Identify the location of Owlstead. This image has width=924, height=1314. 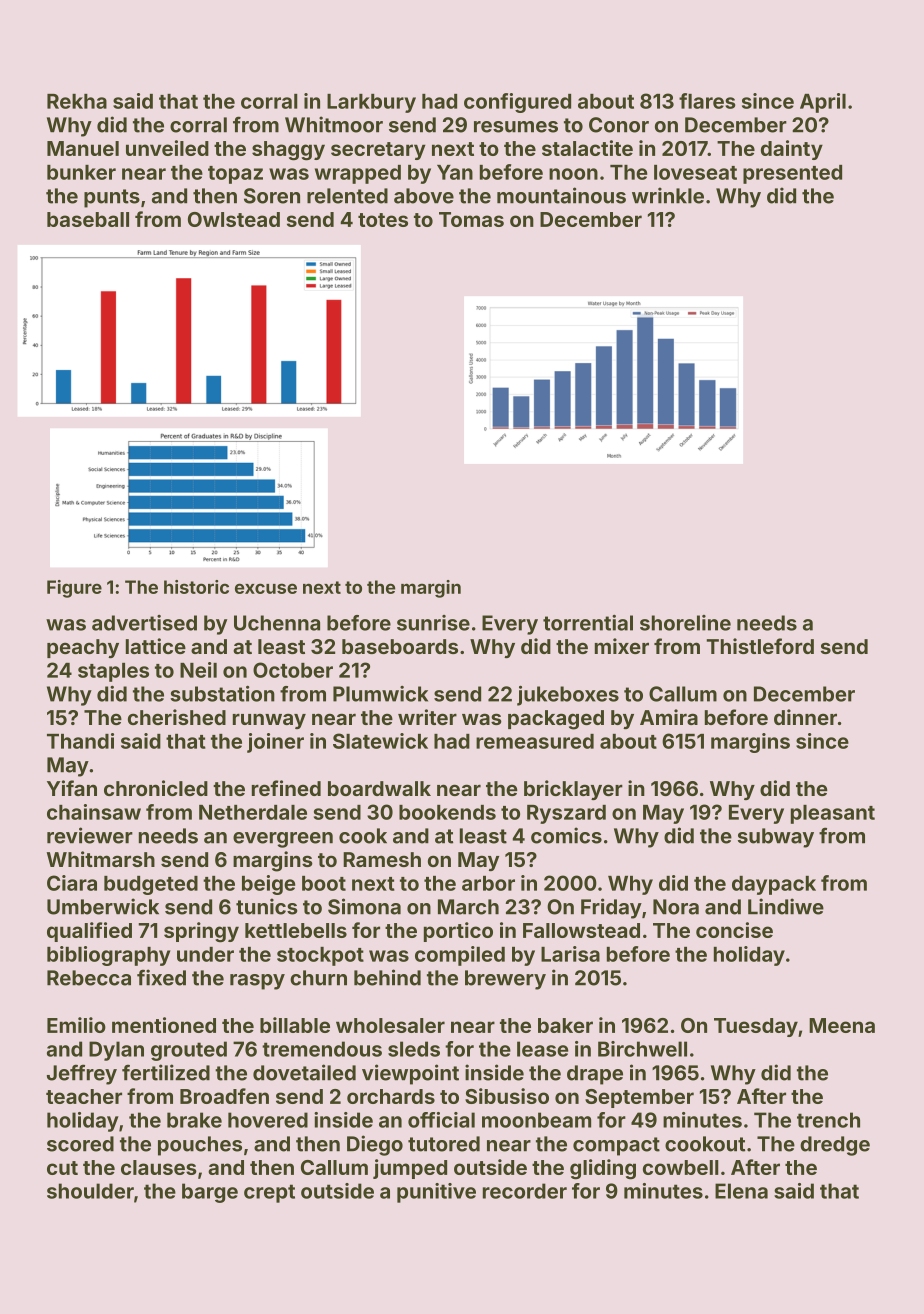
(234, 219).
